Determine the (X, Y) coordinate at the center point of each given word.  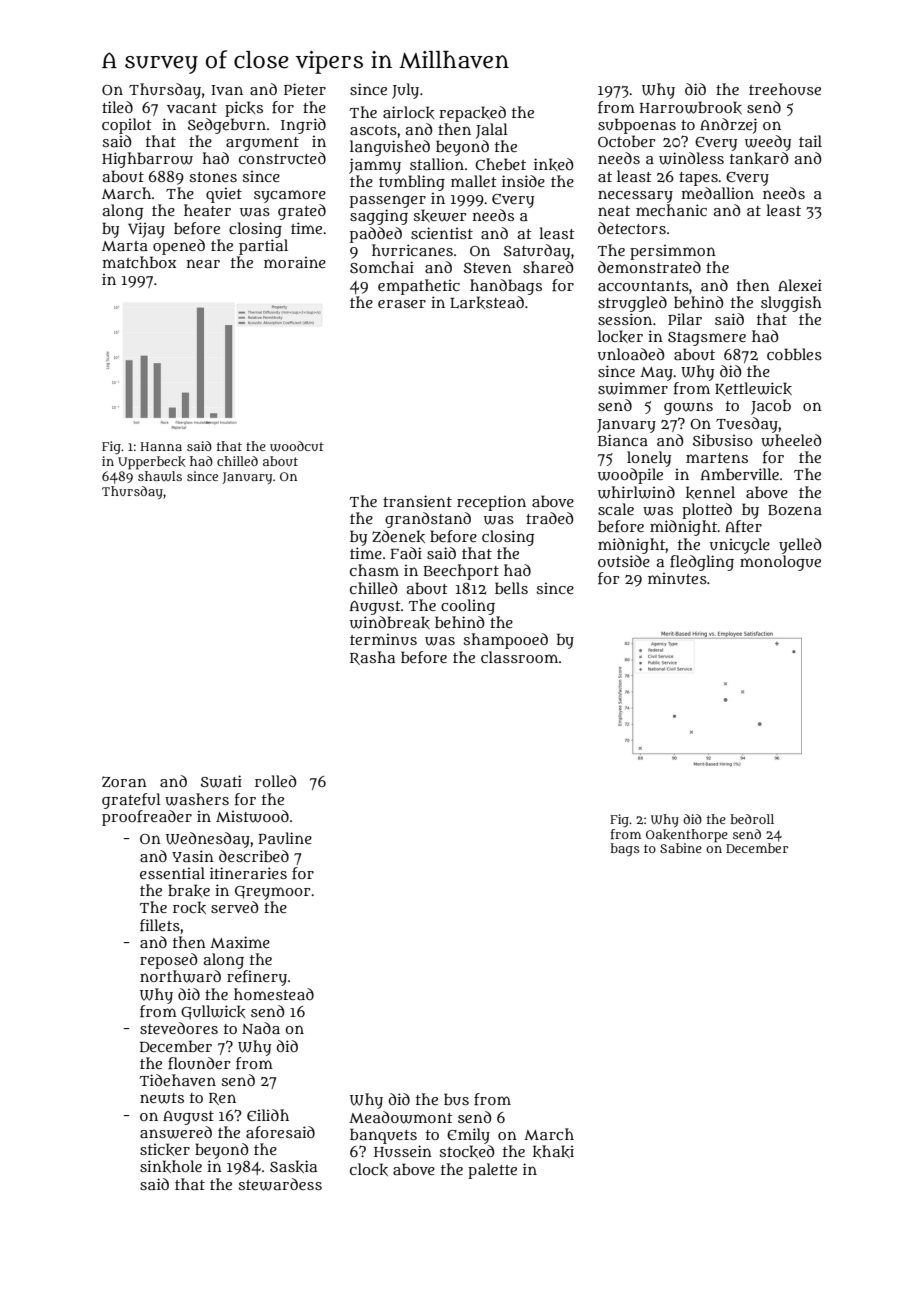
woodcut (297, 446)
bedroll (752, 819)
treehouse (785, 89)
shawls (160, 476)
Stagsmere (707, 339)
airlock (408, 112)
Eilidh (268, 1115)
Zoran (124, 782)
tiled (117, 107)
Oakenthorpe (687, 835)
